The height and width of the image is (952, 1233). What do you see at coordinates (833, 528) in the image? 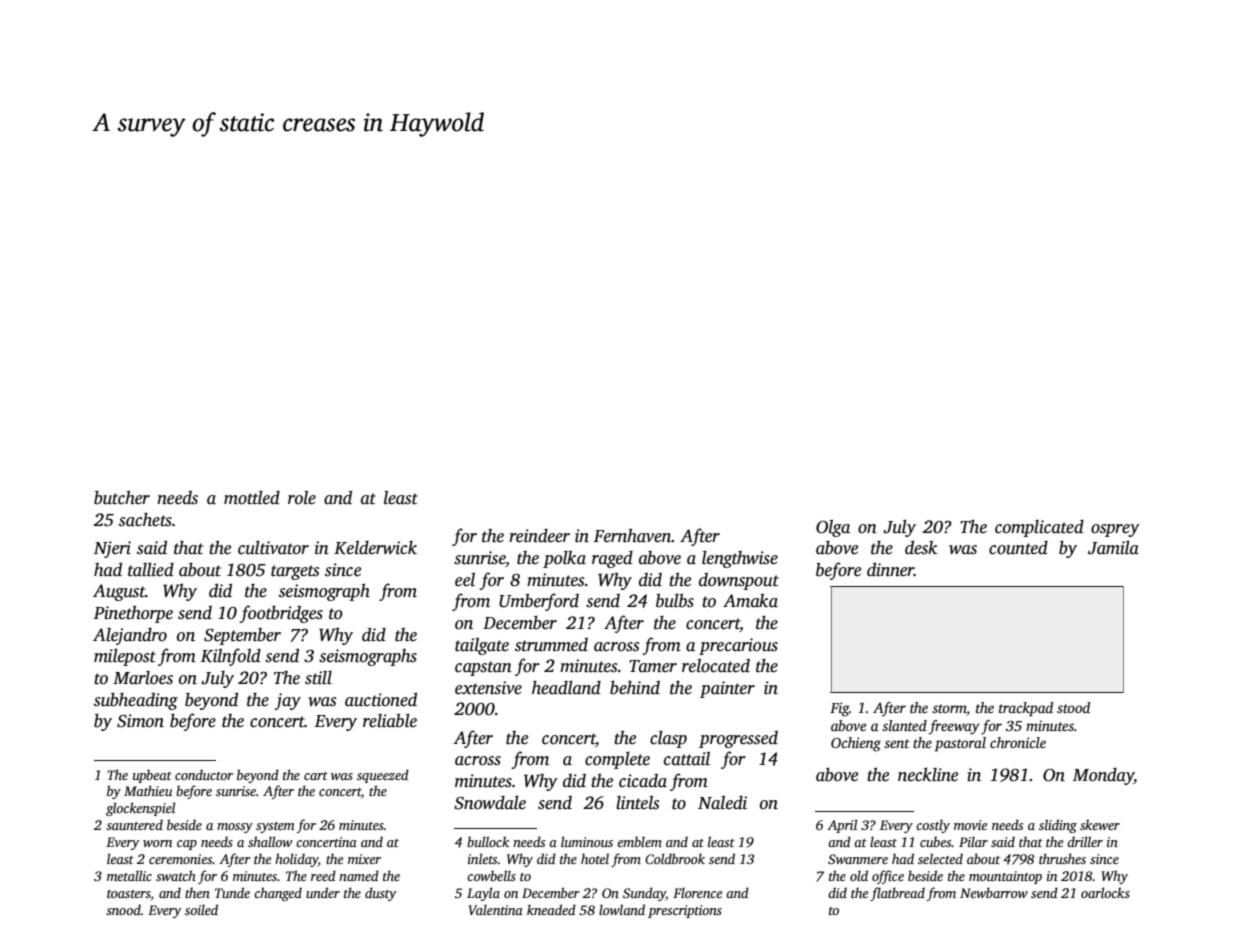
I see `Olga` at bounding box center [833, 528].
